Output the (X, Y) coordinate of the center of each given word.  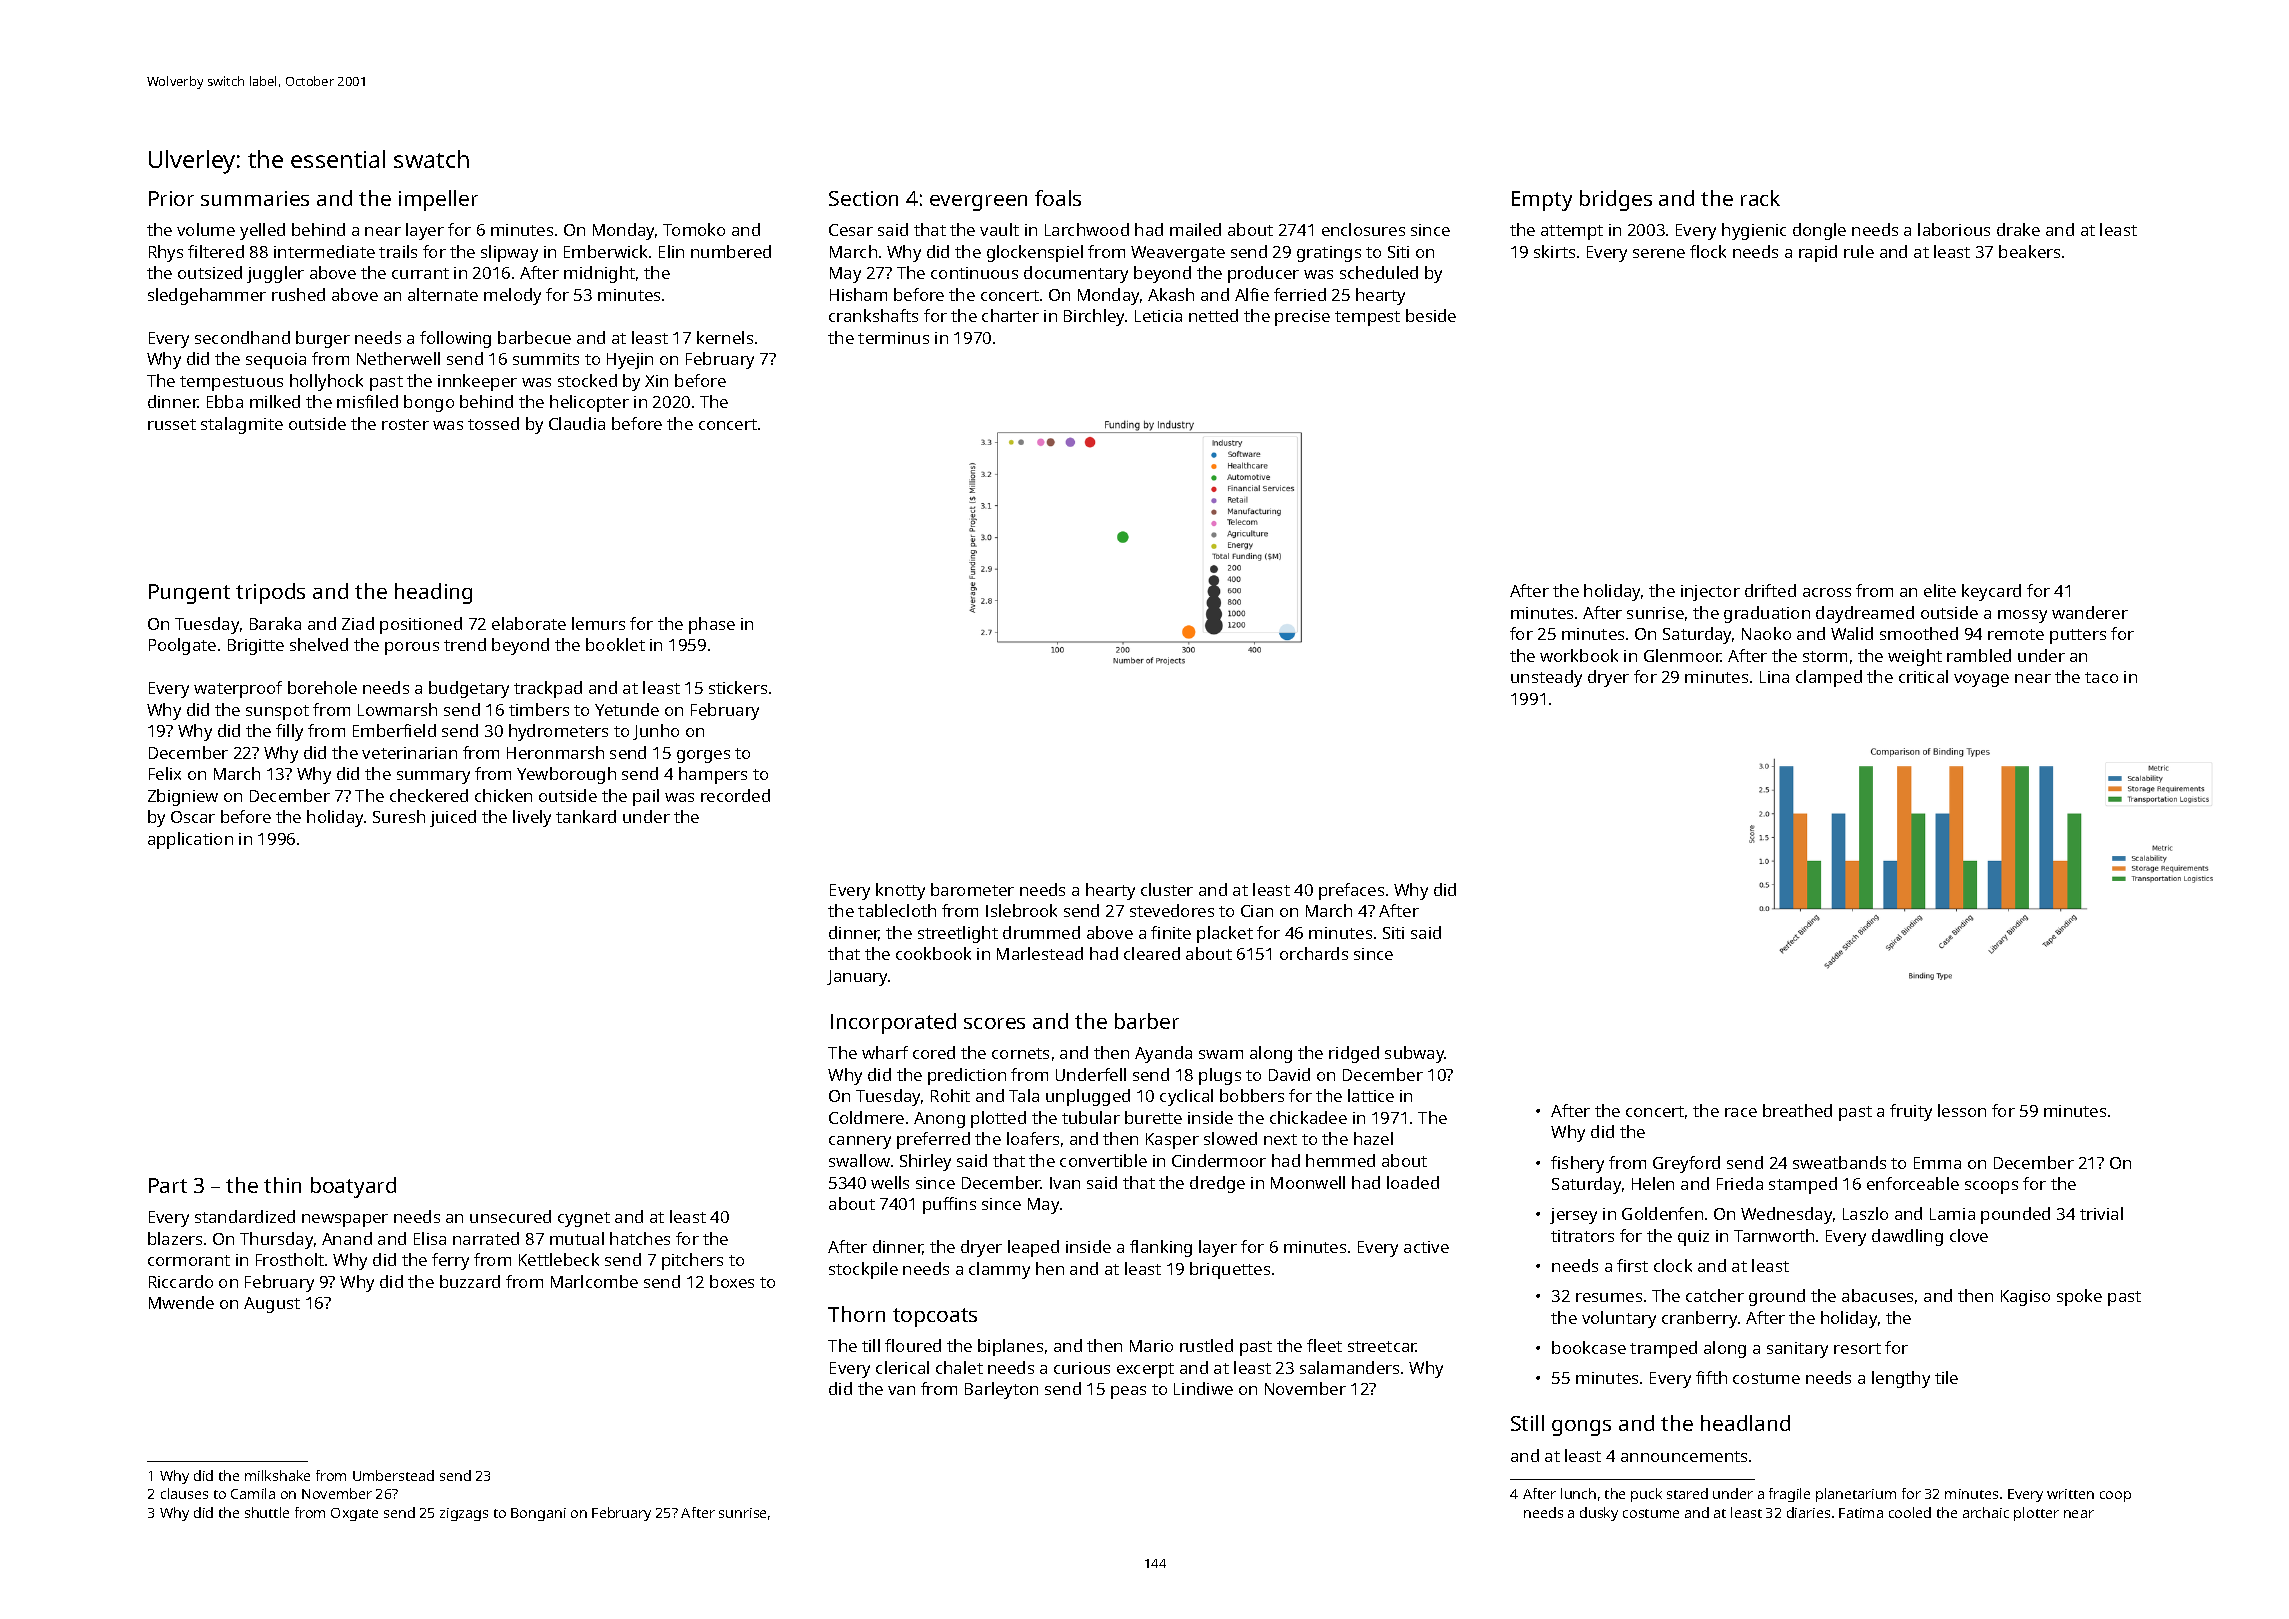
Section (863, 198)
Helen (1653, 1183)
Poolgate (182, 646)
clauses (184, 1493)
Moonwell (1308, 1182)
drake (2018, 229)
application (190, 840)
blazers (175, 1238)
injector (1710, 593)
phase (712, 625)
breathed (1797, 1110)
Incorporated (893, 1023)
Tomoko (694, 229)
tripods (270, 593)
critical (1923, 676)
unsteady (1546, 678)
